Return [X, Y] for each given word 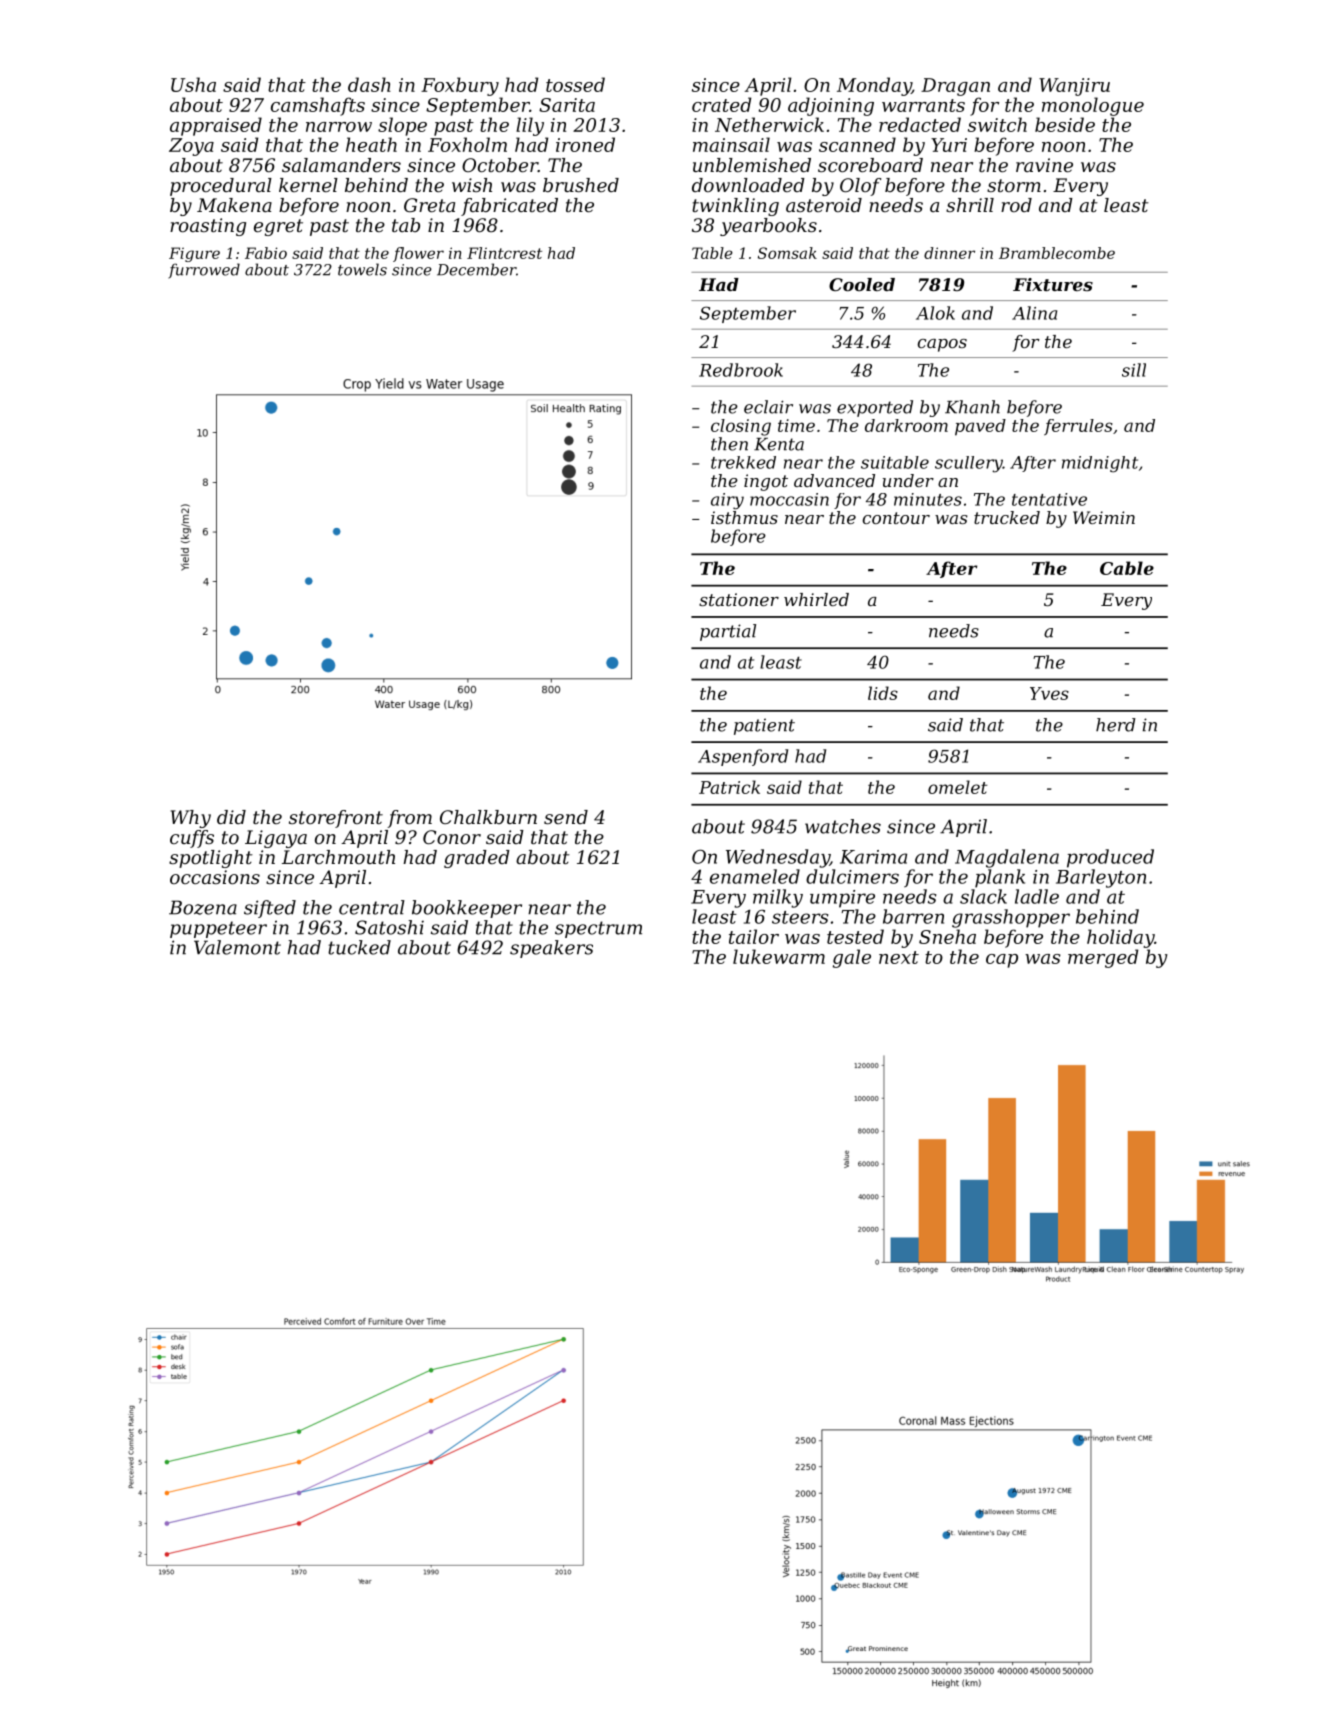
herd [1116, 725]
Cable [1127, 568]
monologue [1093, 106]
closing [741, 427]
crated [721, 104]
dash [369, 84]
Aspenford [743, 757]
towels [362, 269]
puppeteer [218, 929]
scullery [969, 464]
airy [727, 501]
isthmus [744, 517]
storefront [336, 819]
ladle [1037, 896]
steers [800, 917]
